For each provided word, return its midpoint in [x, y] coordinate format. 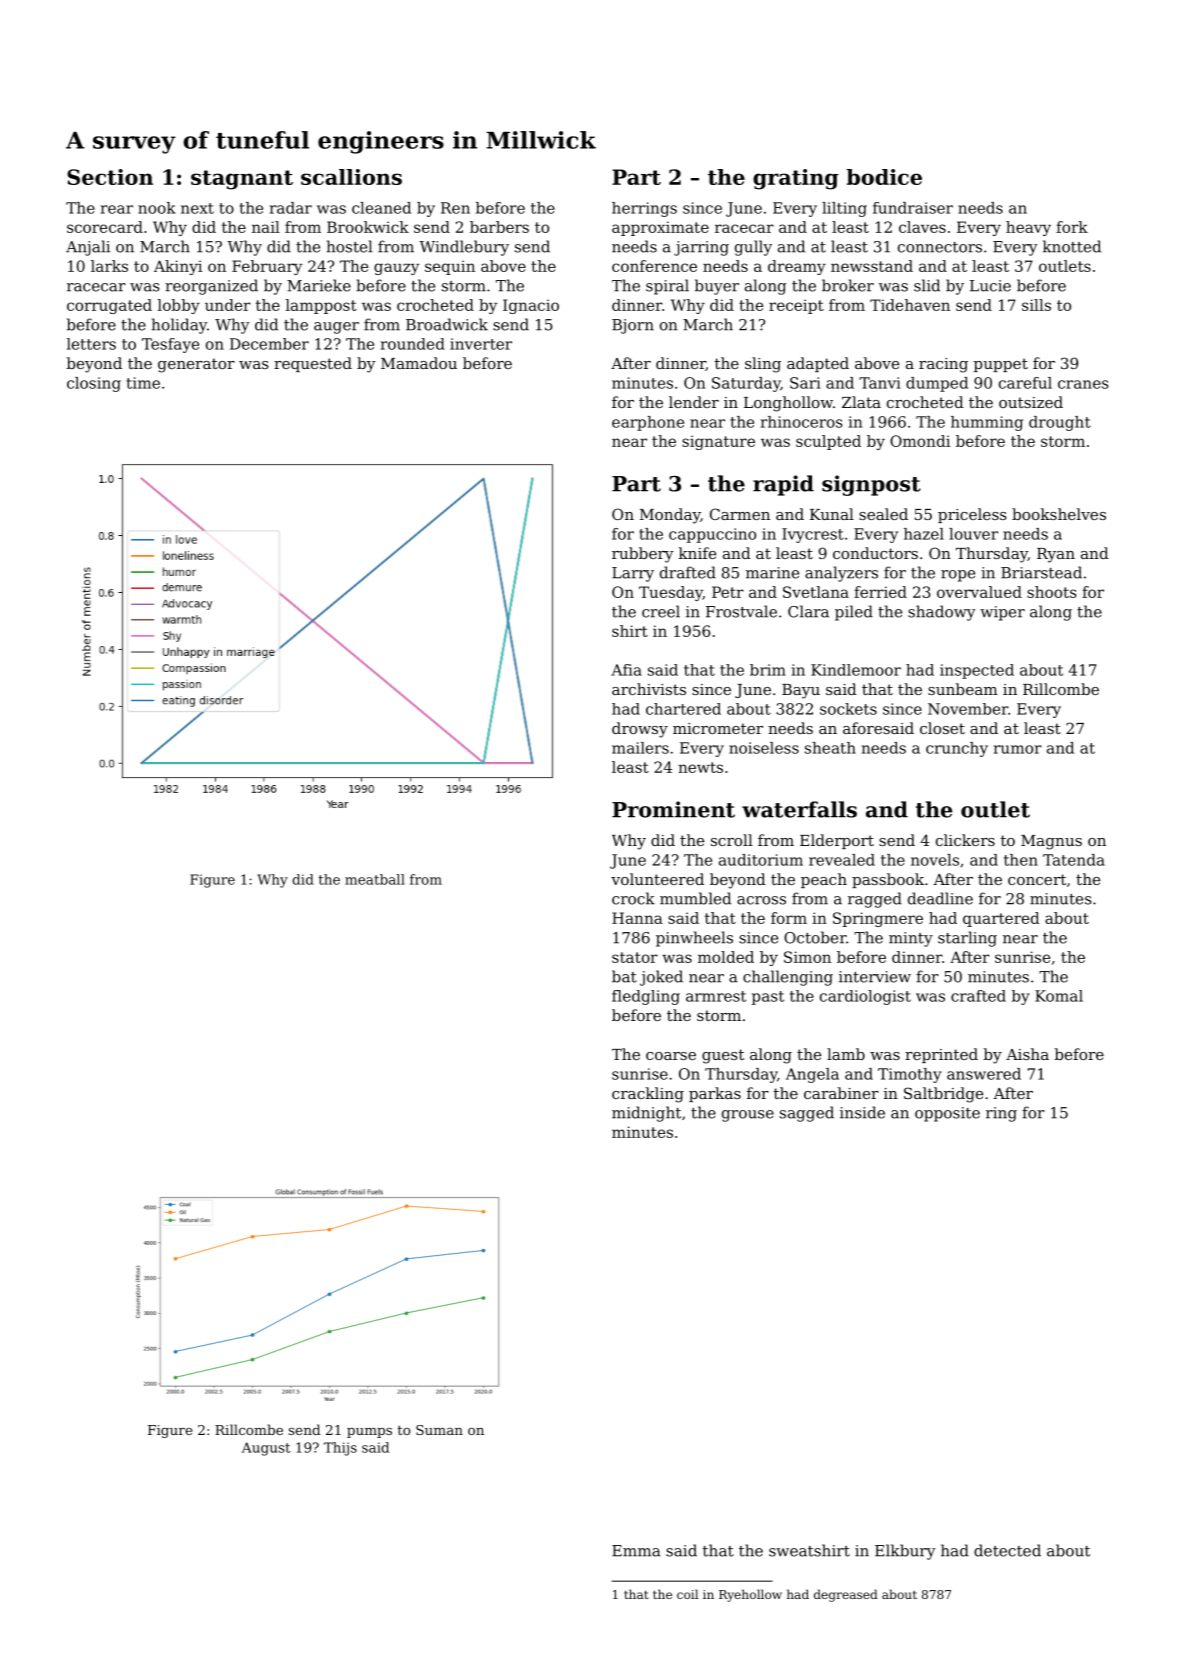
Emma [636, 1551]
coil [687, 1594]
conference [654, 266]
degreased [846, 1595]
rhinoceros [802, 422]
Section [110, 177]
